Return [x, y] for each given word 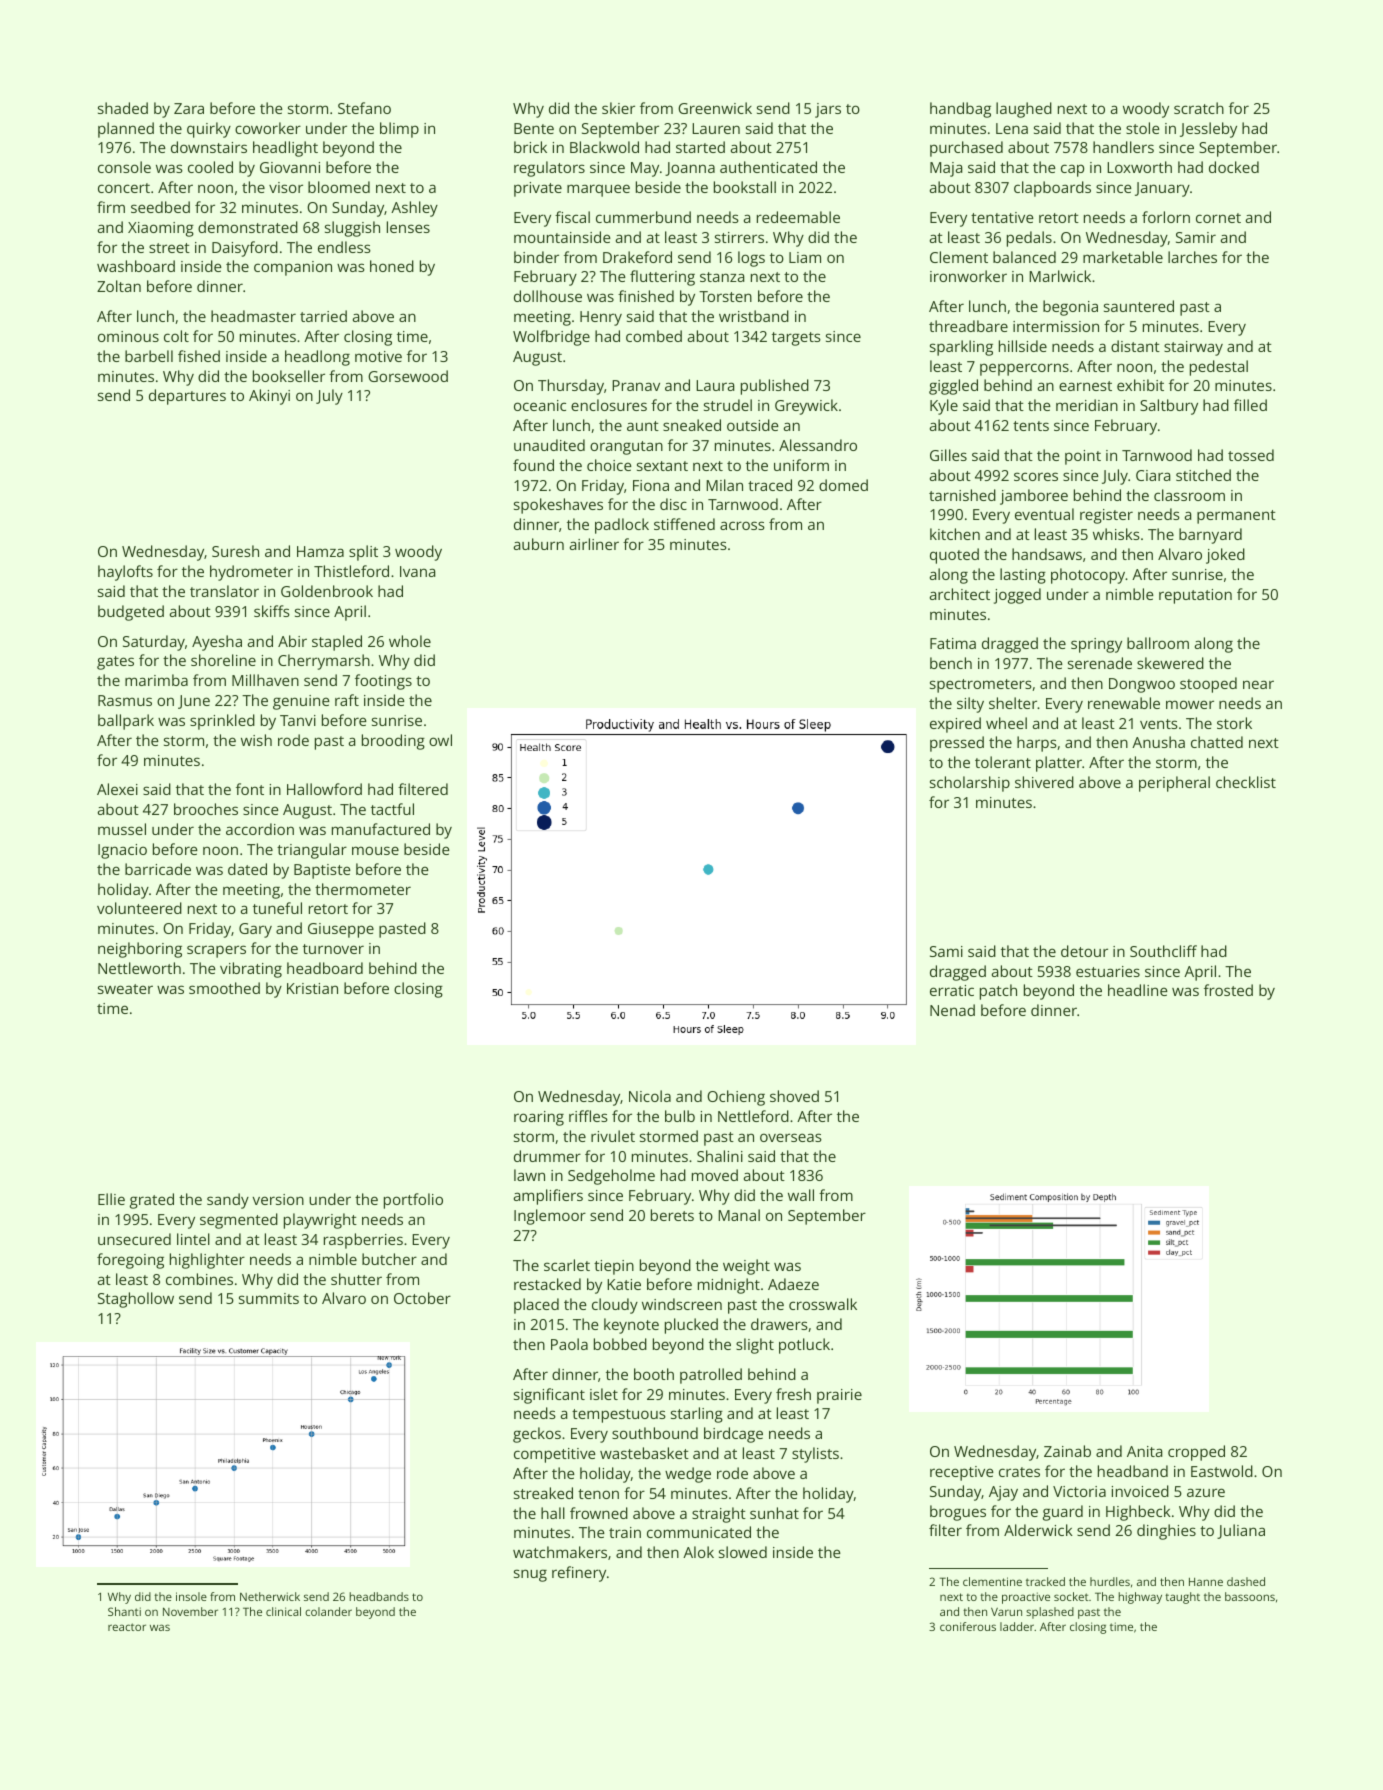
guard [1063, 1513]
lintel [193, 1239]
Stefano [364, 108]
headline [1138, 990]
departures [187, 397]
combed [654, 336]
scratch [1199, 108]
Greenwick [715, 108]
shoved [794, 1096]
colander [328, 1611]
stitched [1203, 475]
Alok [698, 1552]
